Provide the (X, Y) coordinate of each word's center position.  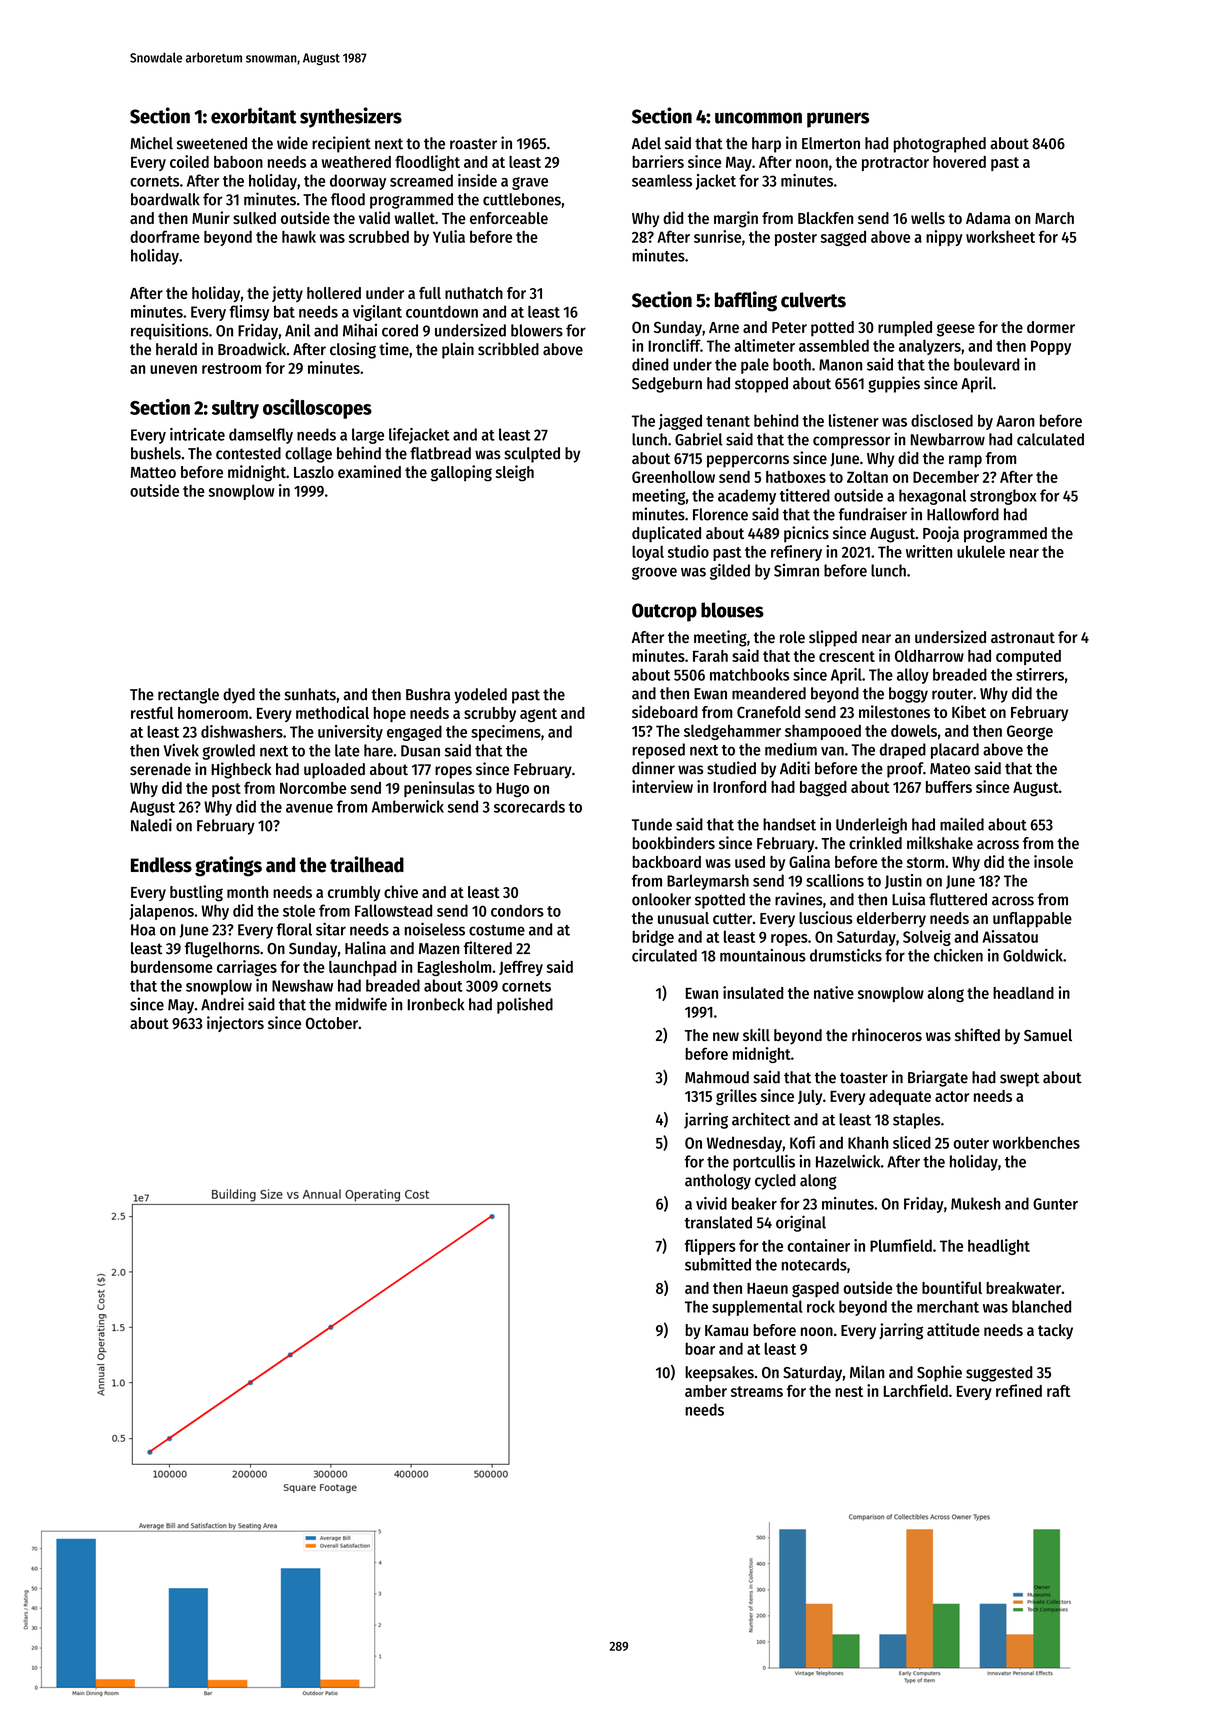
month (247, 892)
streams (757, 1391)
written (929, 551)
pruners (838, 120)
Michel (151, 143)
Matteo (153, 472)
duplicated (666, 534)
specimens (506, 733)
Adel (646, 143)
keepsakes (719, 1374)
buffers (949, 787)
